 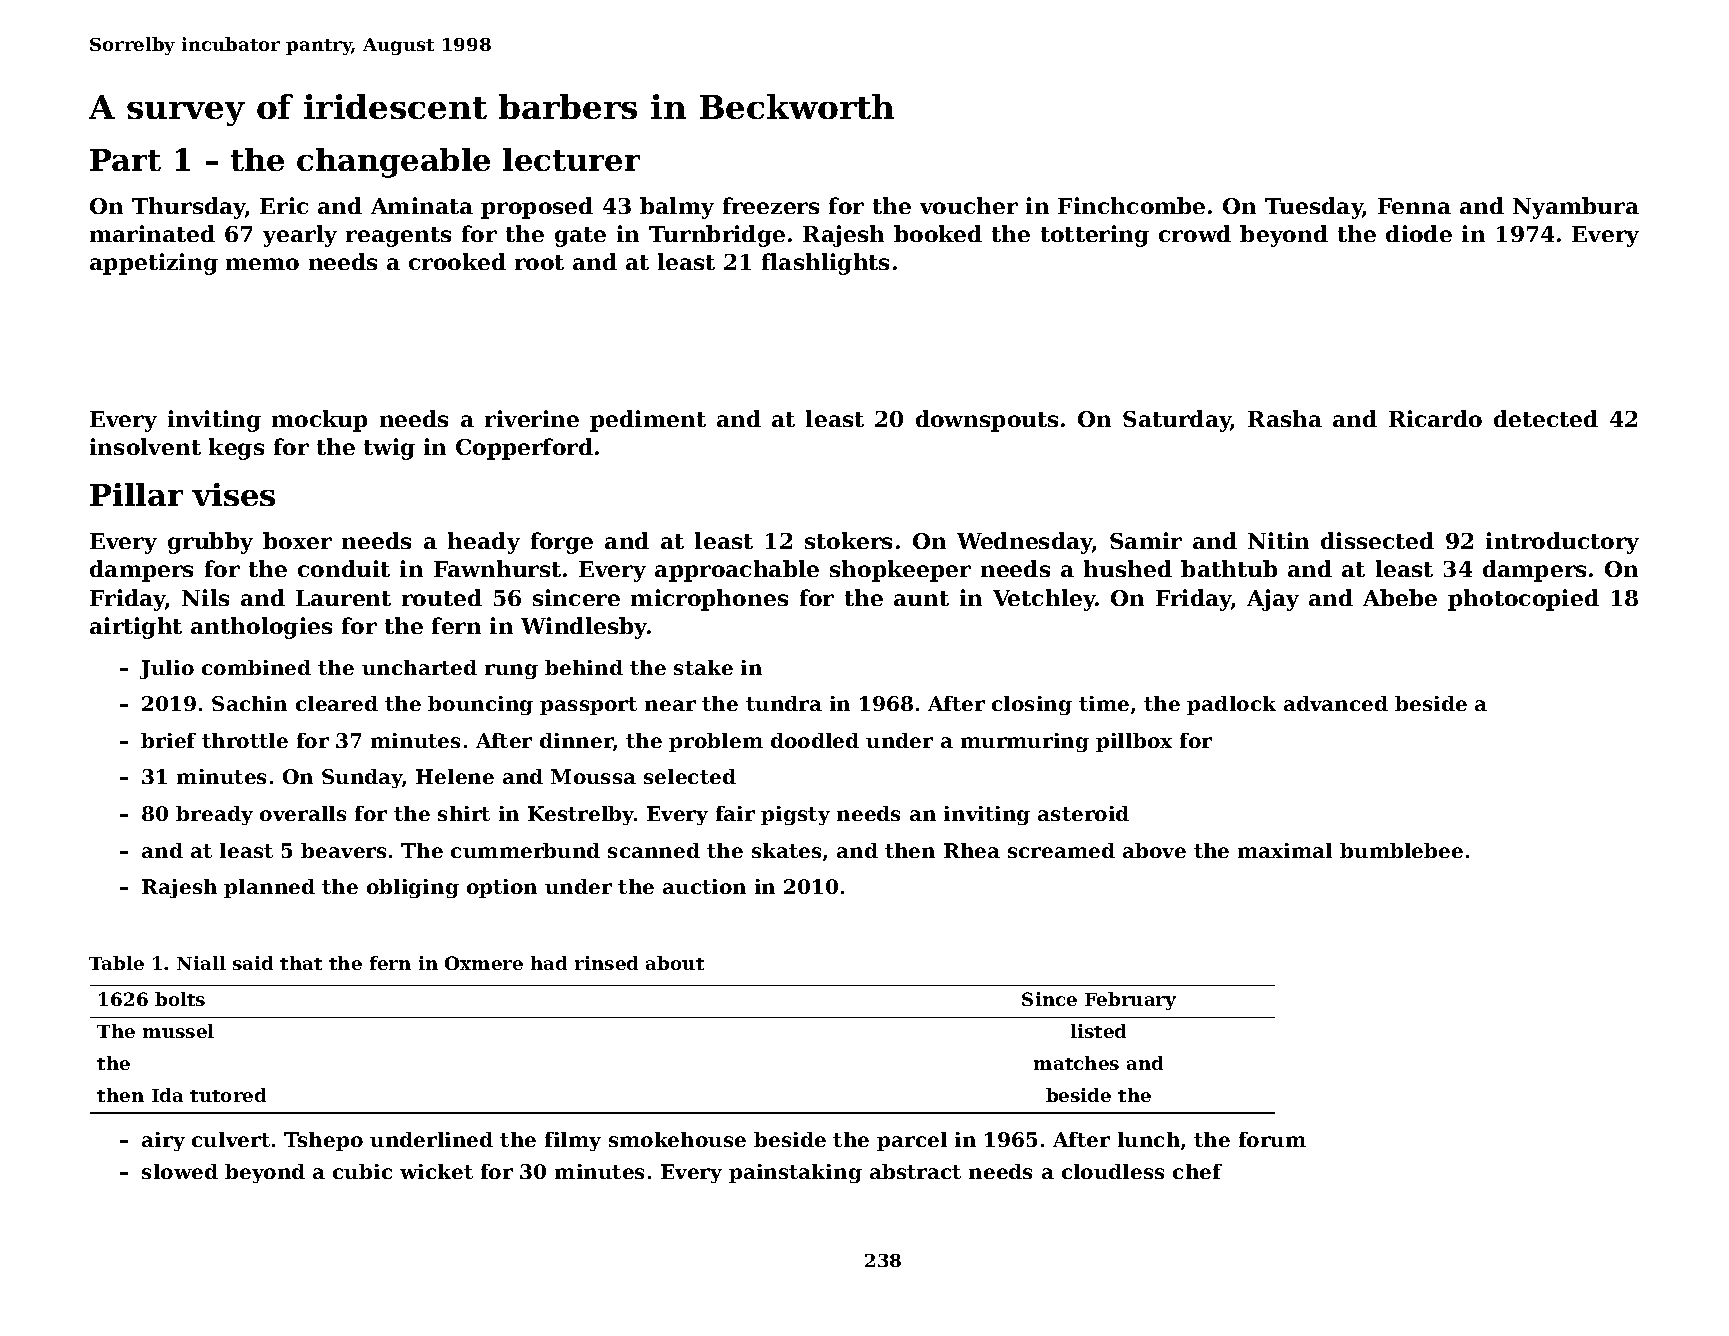 I want to click on Fenna, so click(x=1414, y=206).
